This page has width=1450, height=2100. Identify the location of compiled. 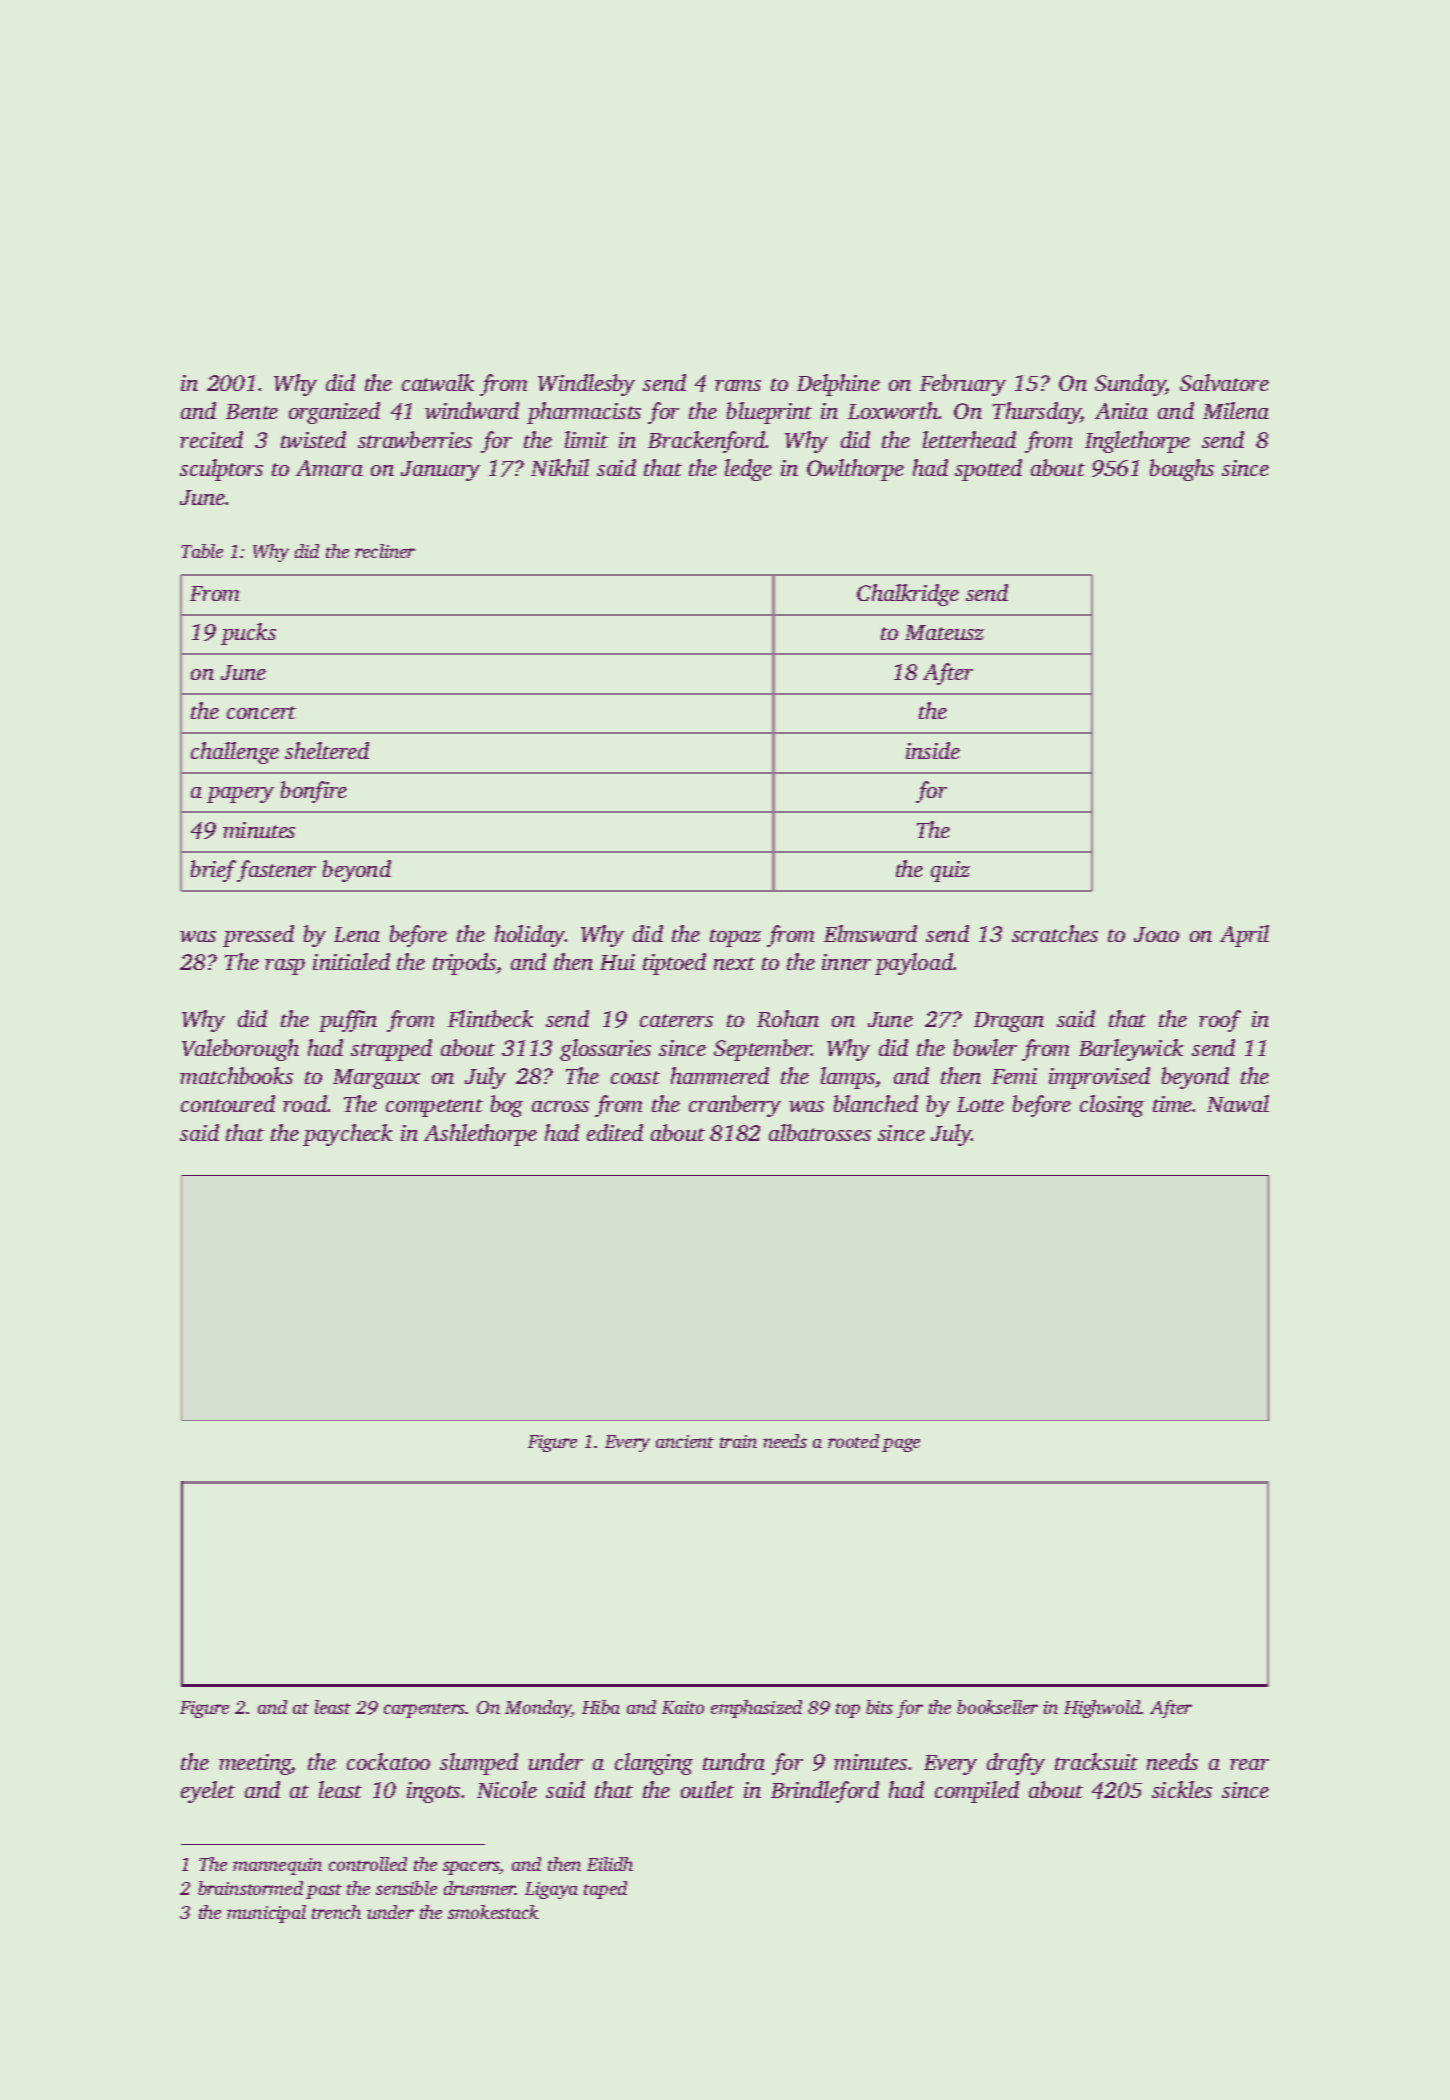
(977, 1792).
